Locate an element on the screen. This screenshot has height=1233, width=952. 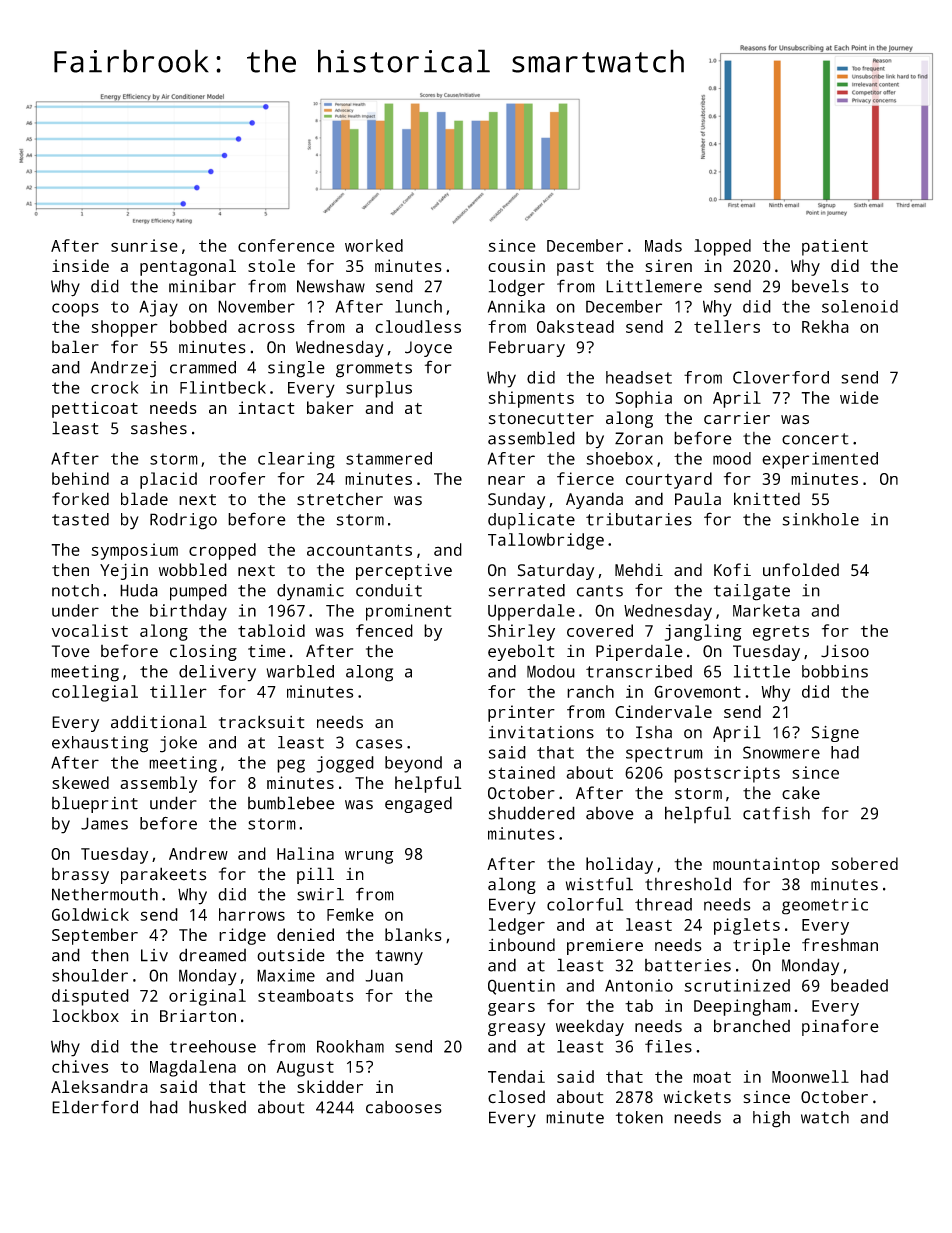
Goldwick is located at coordinates (90, 914).
